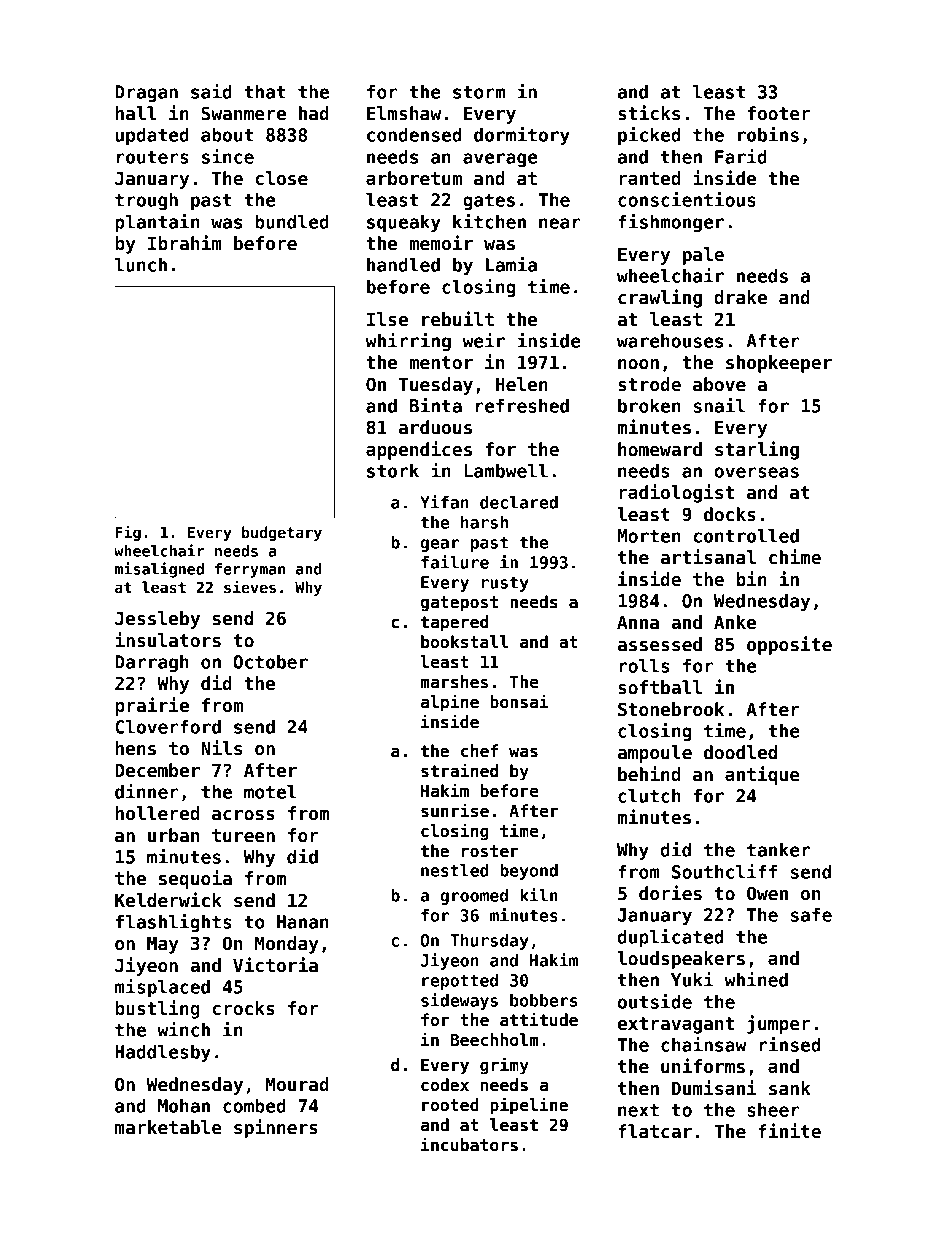  I want to click on sticks, so click(649, 113).
